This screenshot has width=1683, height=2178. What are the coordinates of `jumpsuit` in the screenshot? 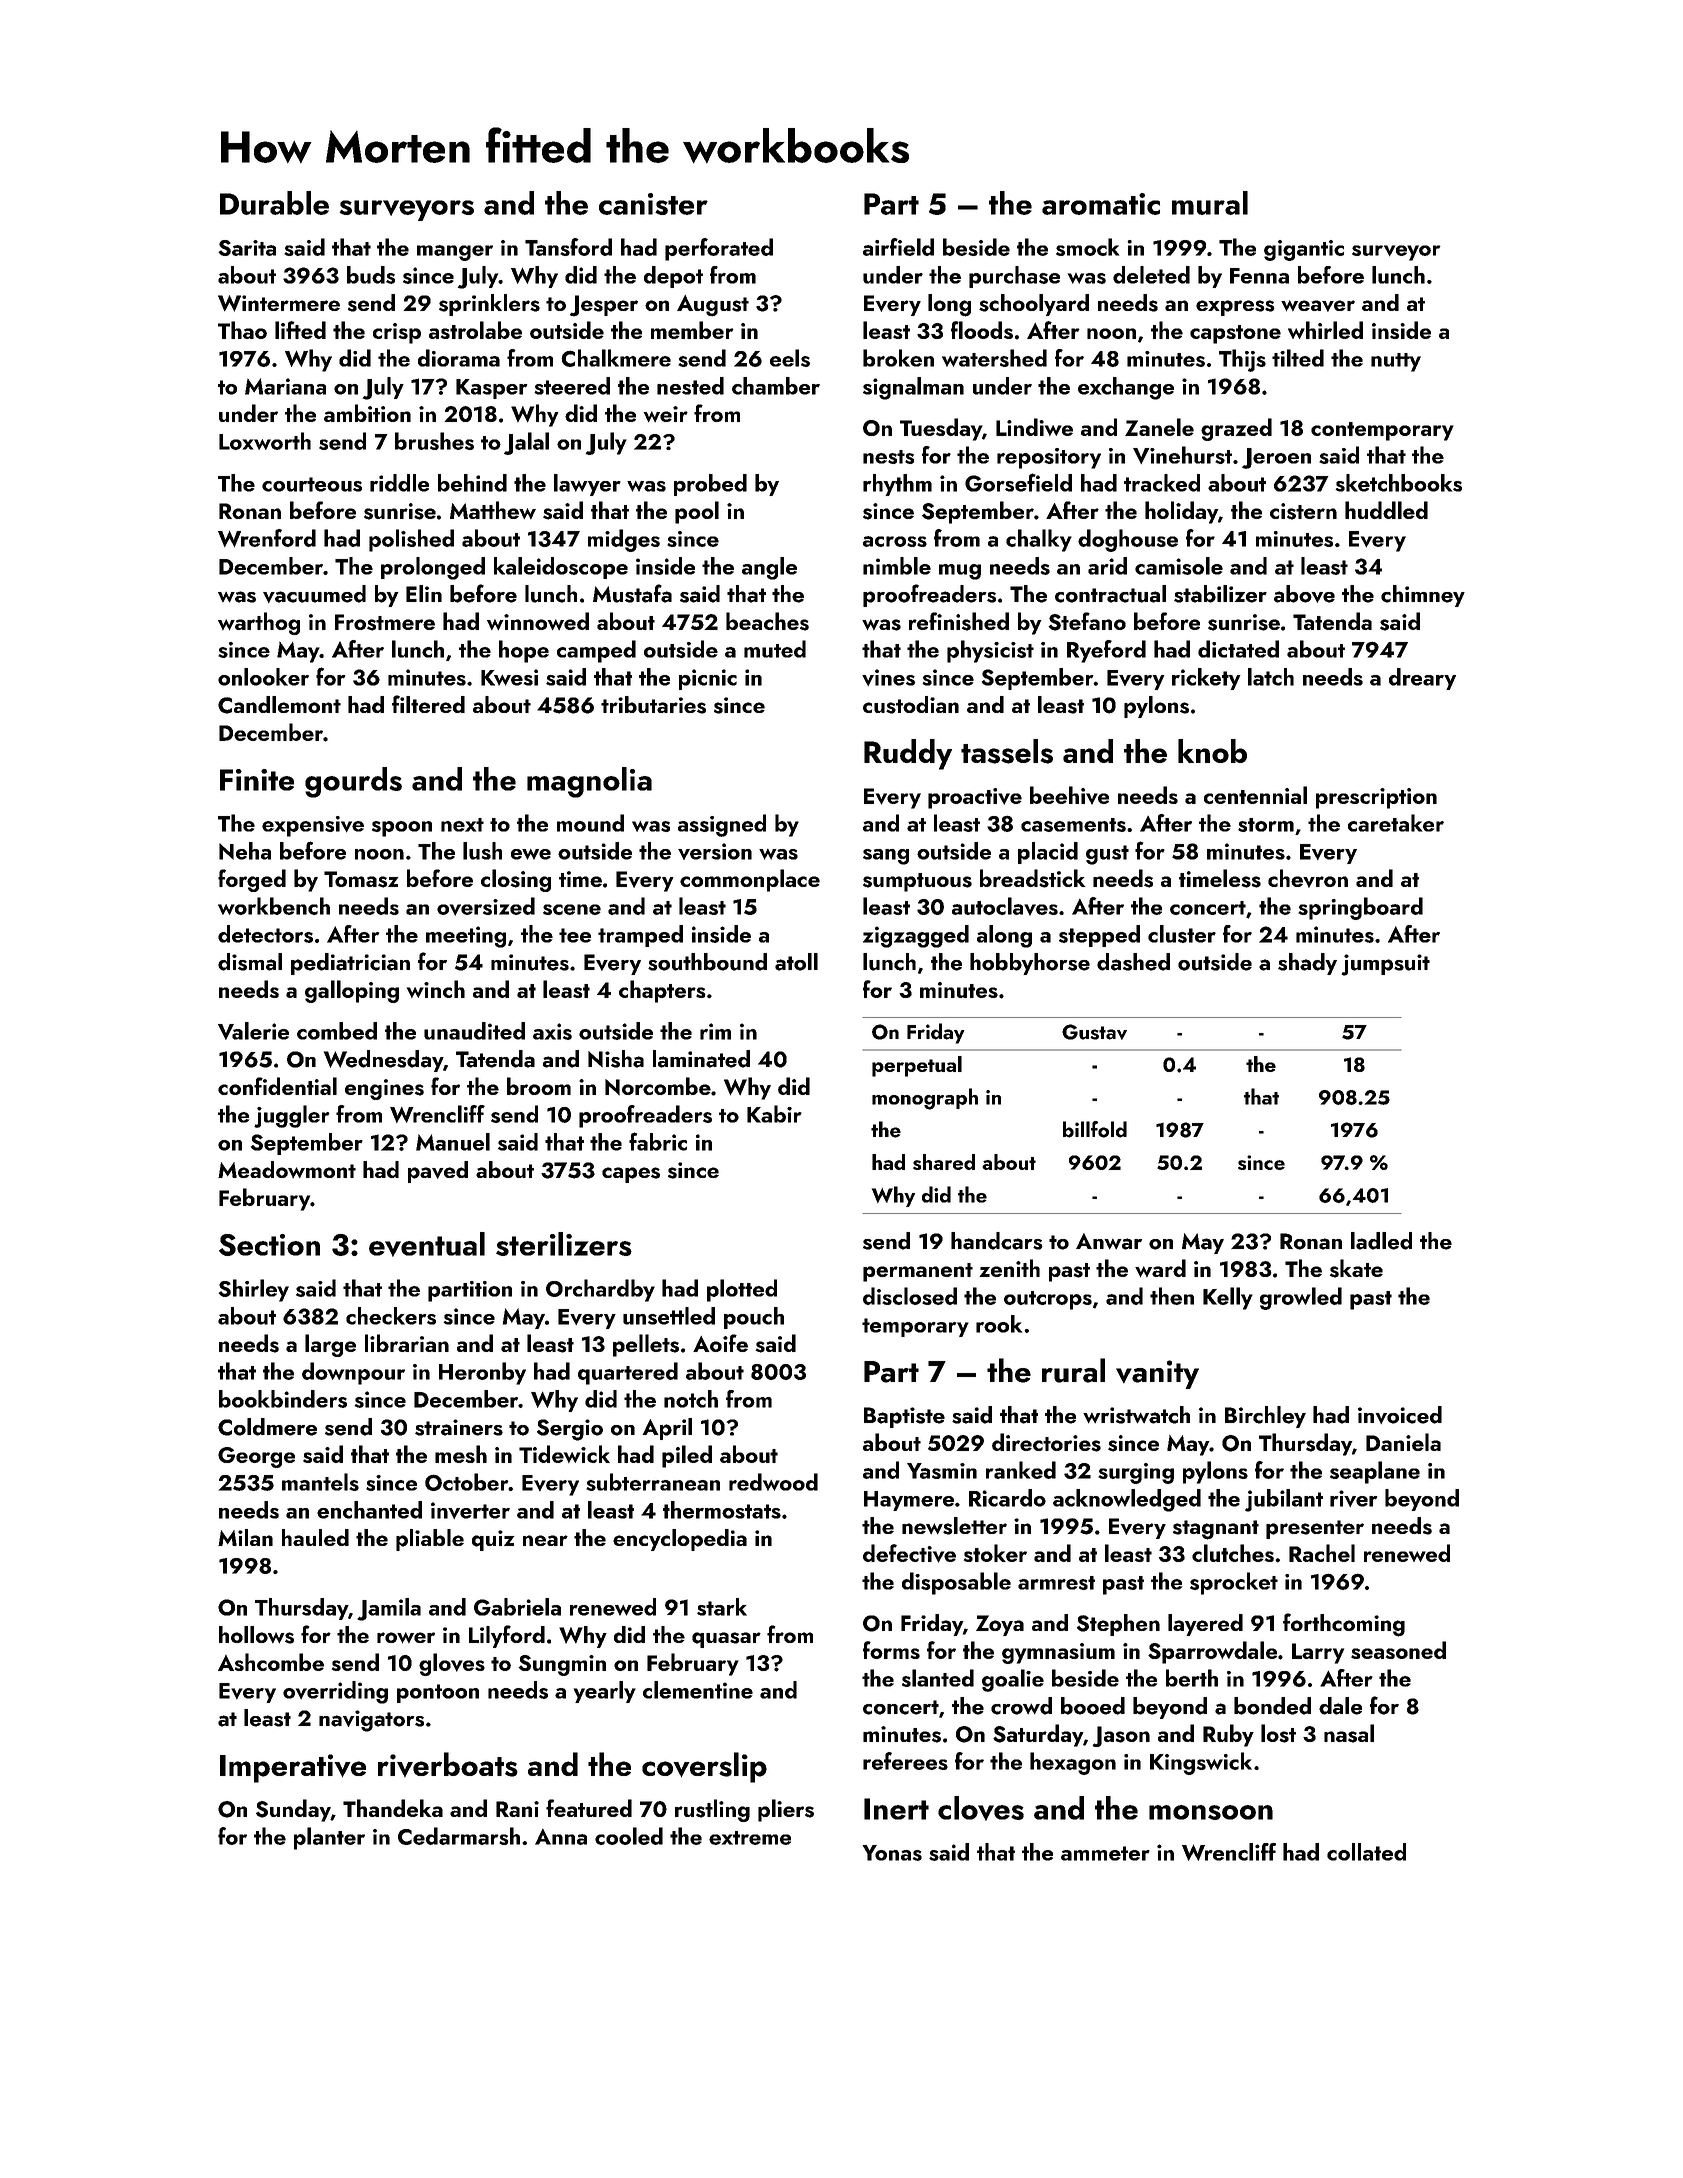 It's located at (1385, 965).
